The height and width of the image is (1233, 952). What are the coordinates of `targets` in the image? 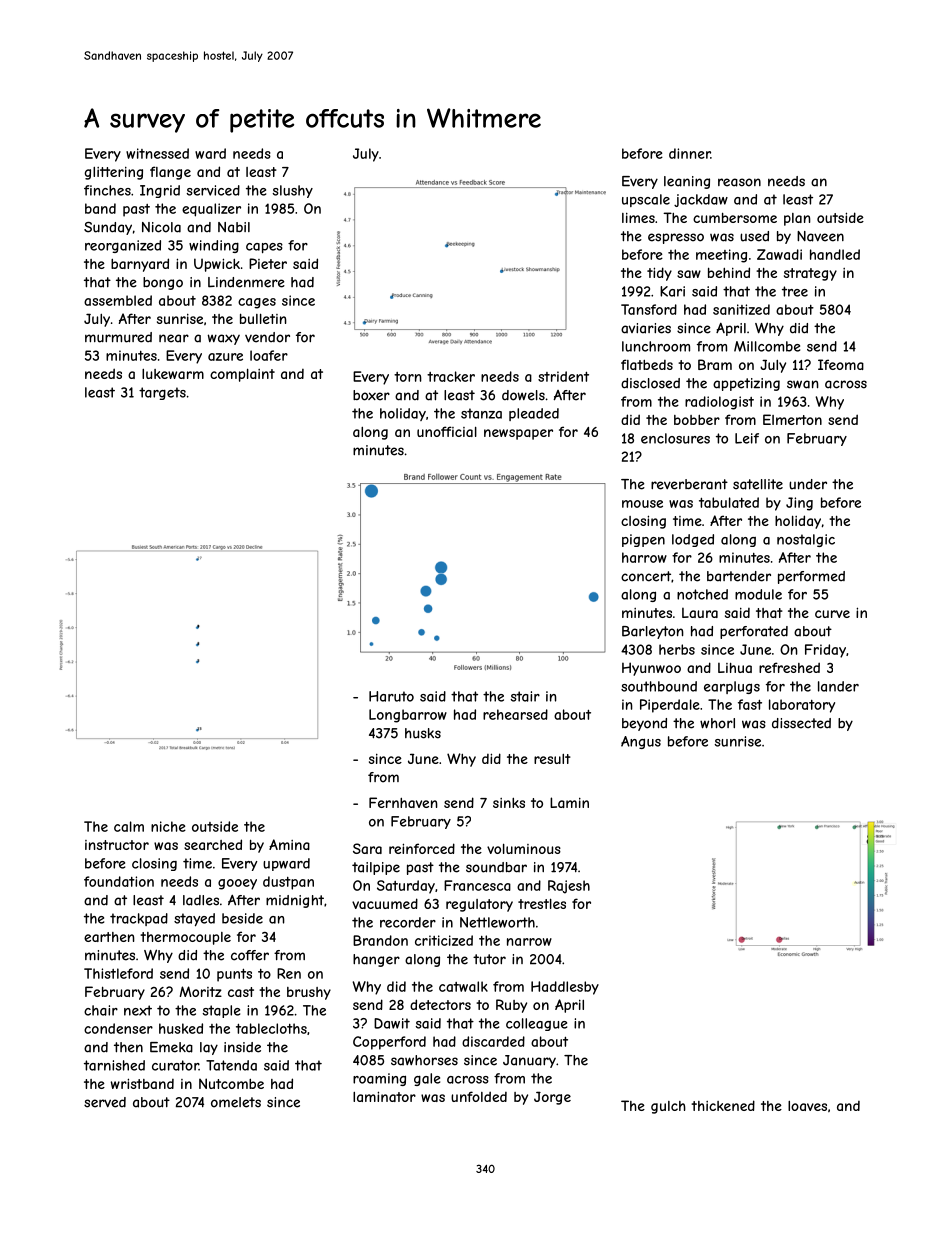 It's located at (162, 393).
